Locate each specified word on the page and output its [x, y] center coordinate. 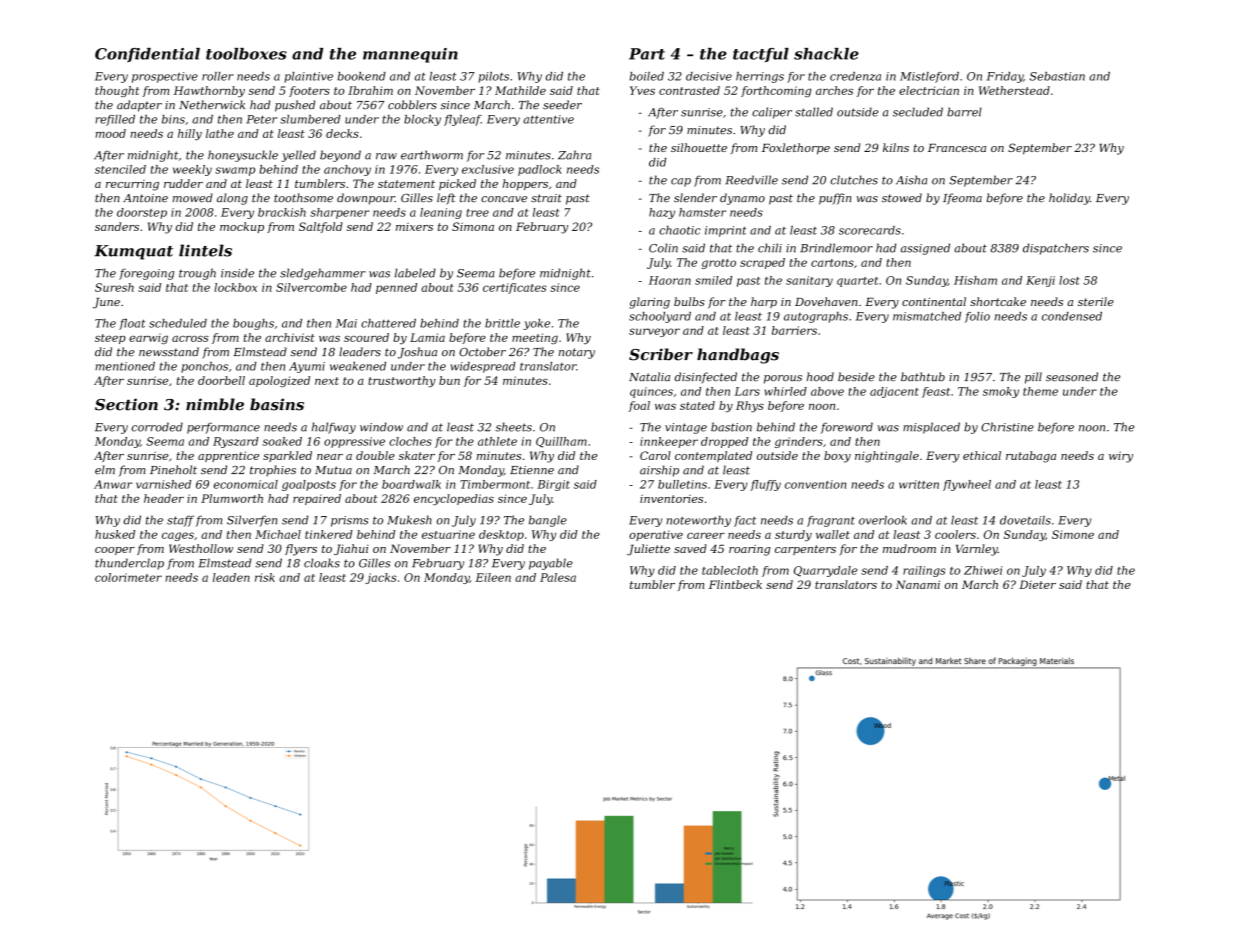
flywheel [967, 485]
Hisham [975, 280]
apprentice [228, 456]
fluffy [765, 485]
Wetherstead [1014, 90]
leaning [441, 213]
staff [180, 521]
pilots [493, 77]
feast [936, 392]
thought [117, 91]
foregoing [146, 274]
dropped [724, 442]
